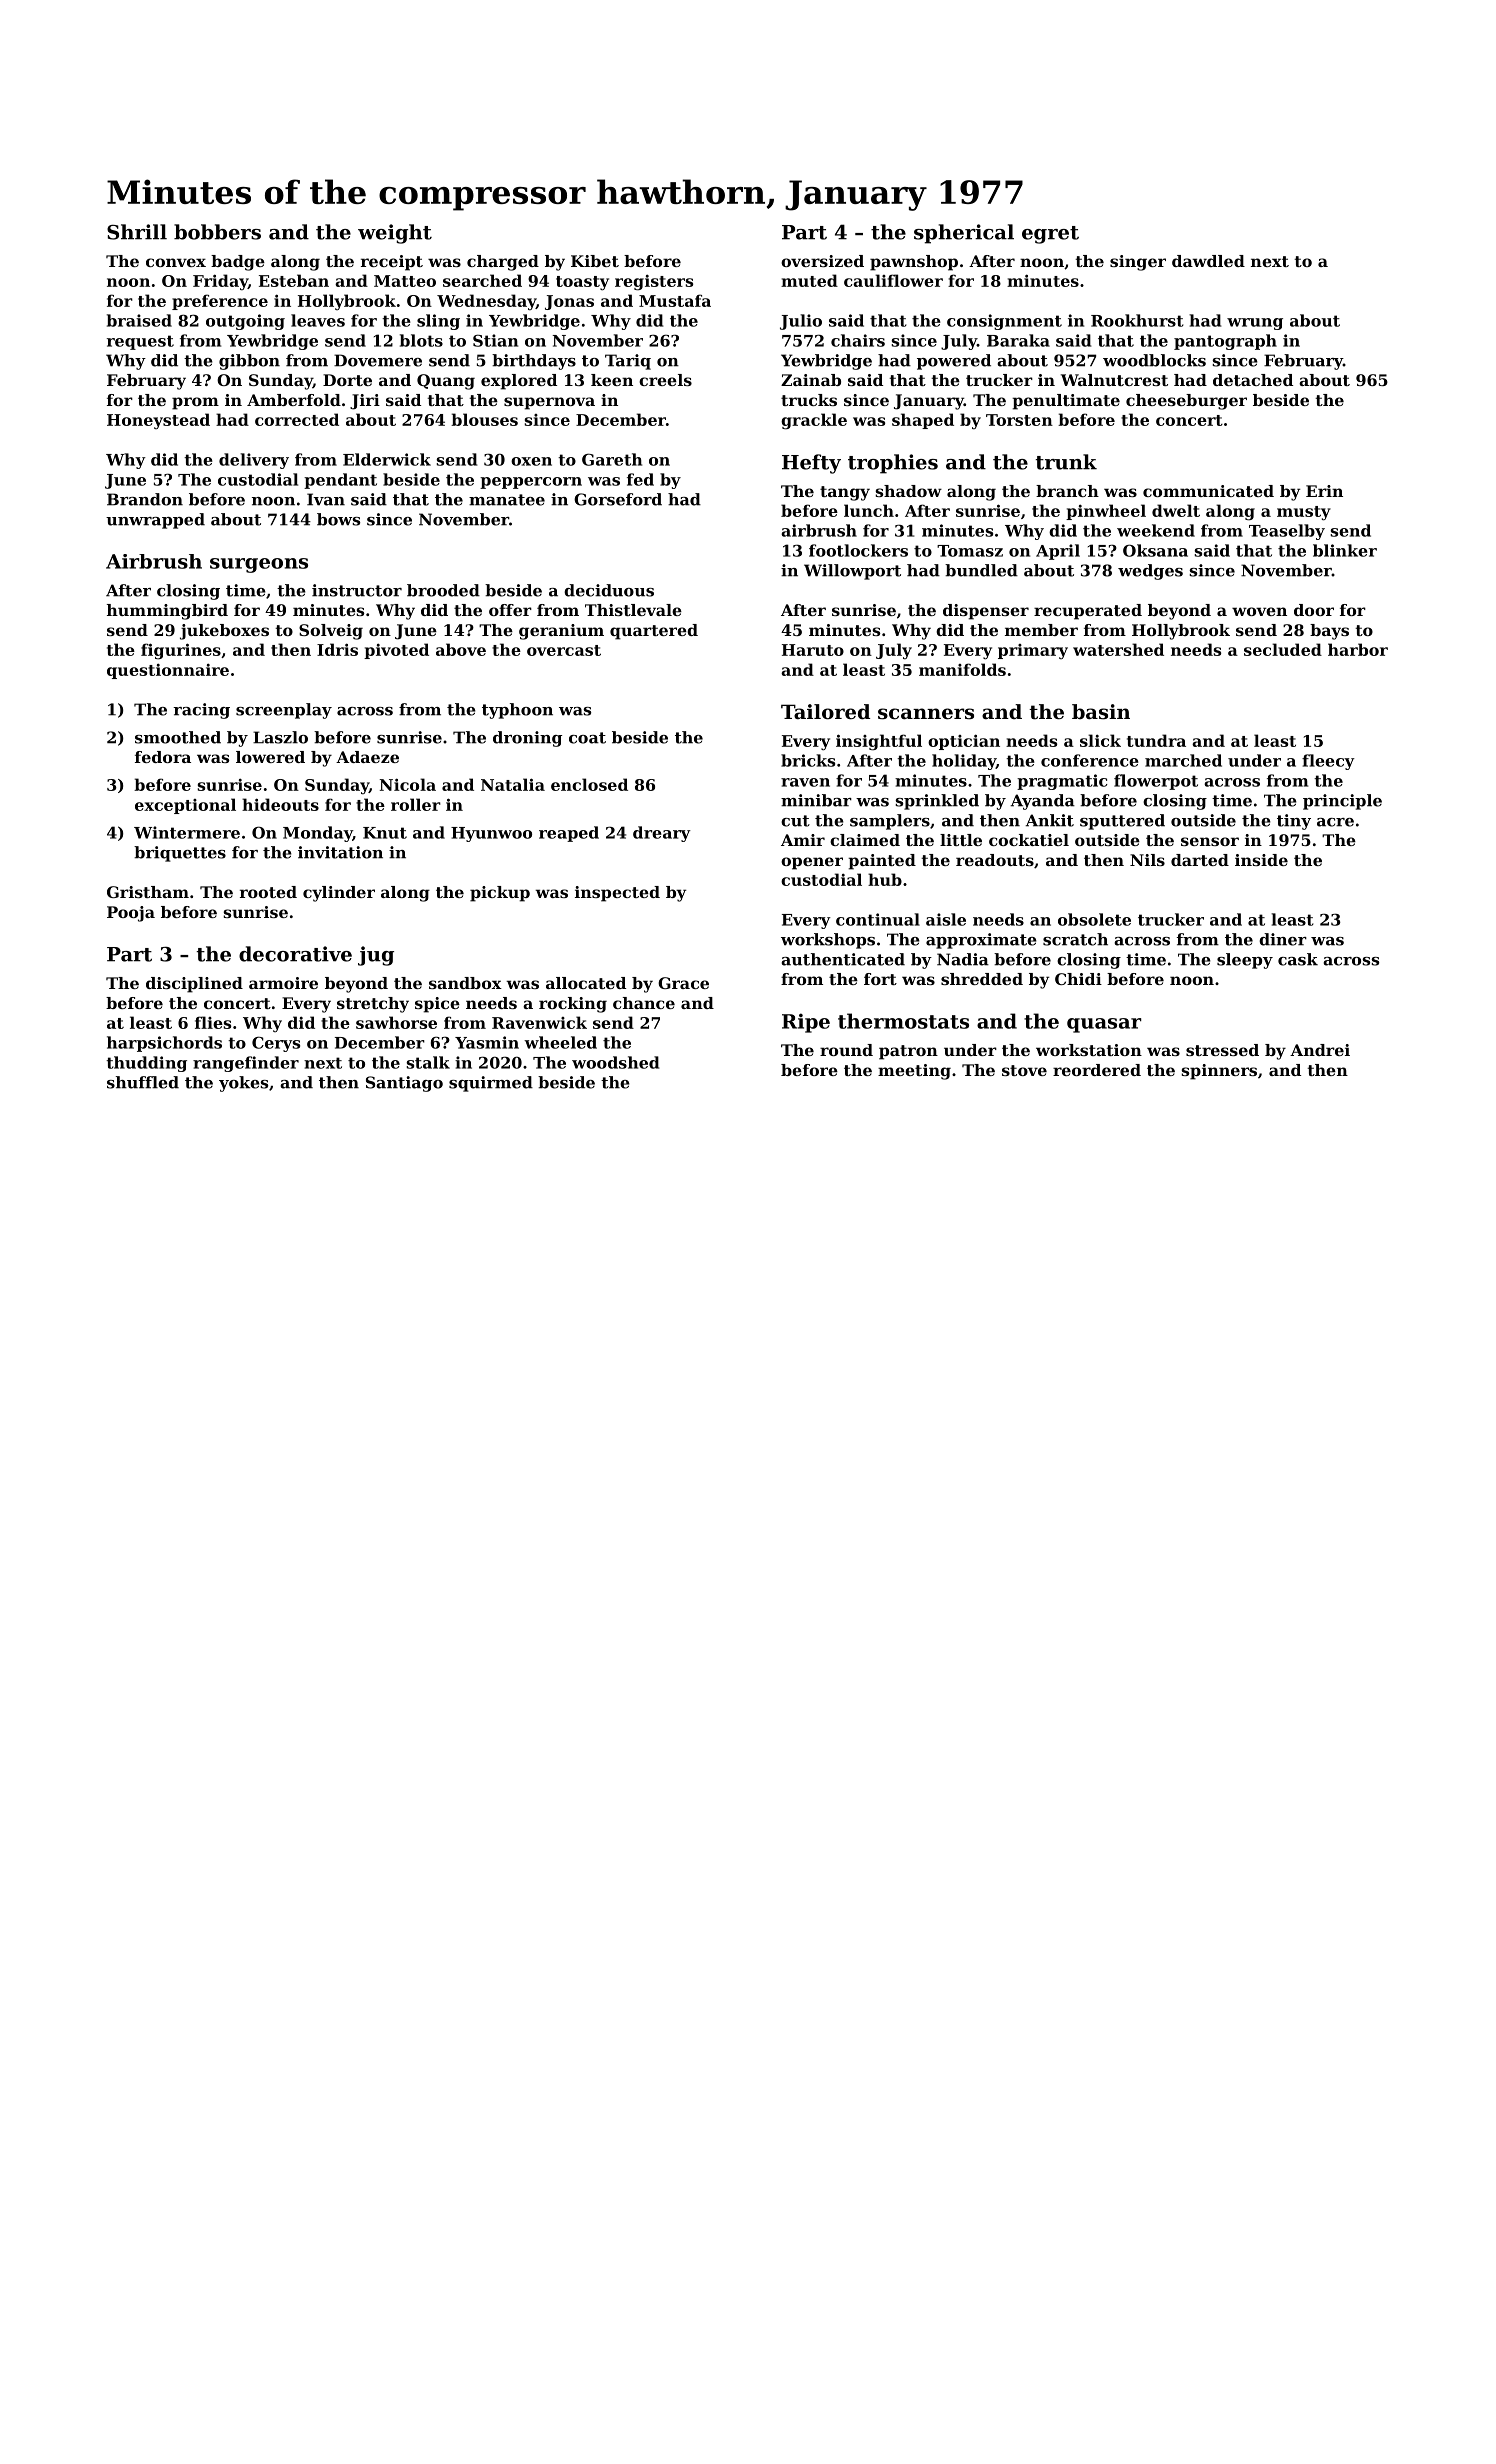 Image resolution: width=1496 pixels, height=2464 pixels. I want to click on coat, so click(587, 738).
